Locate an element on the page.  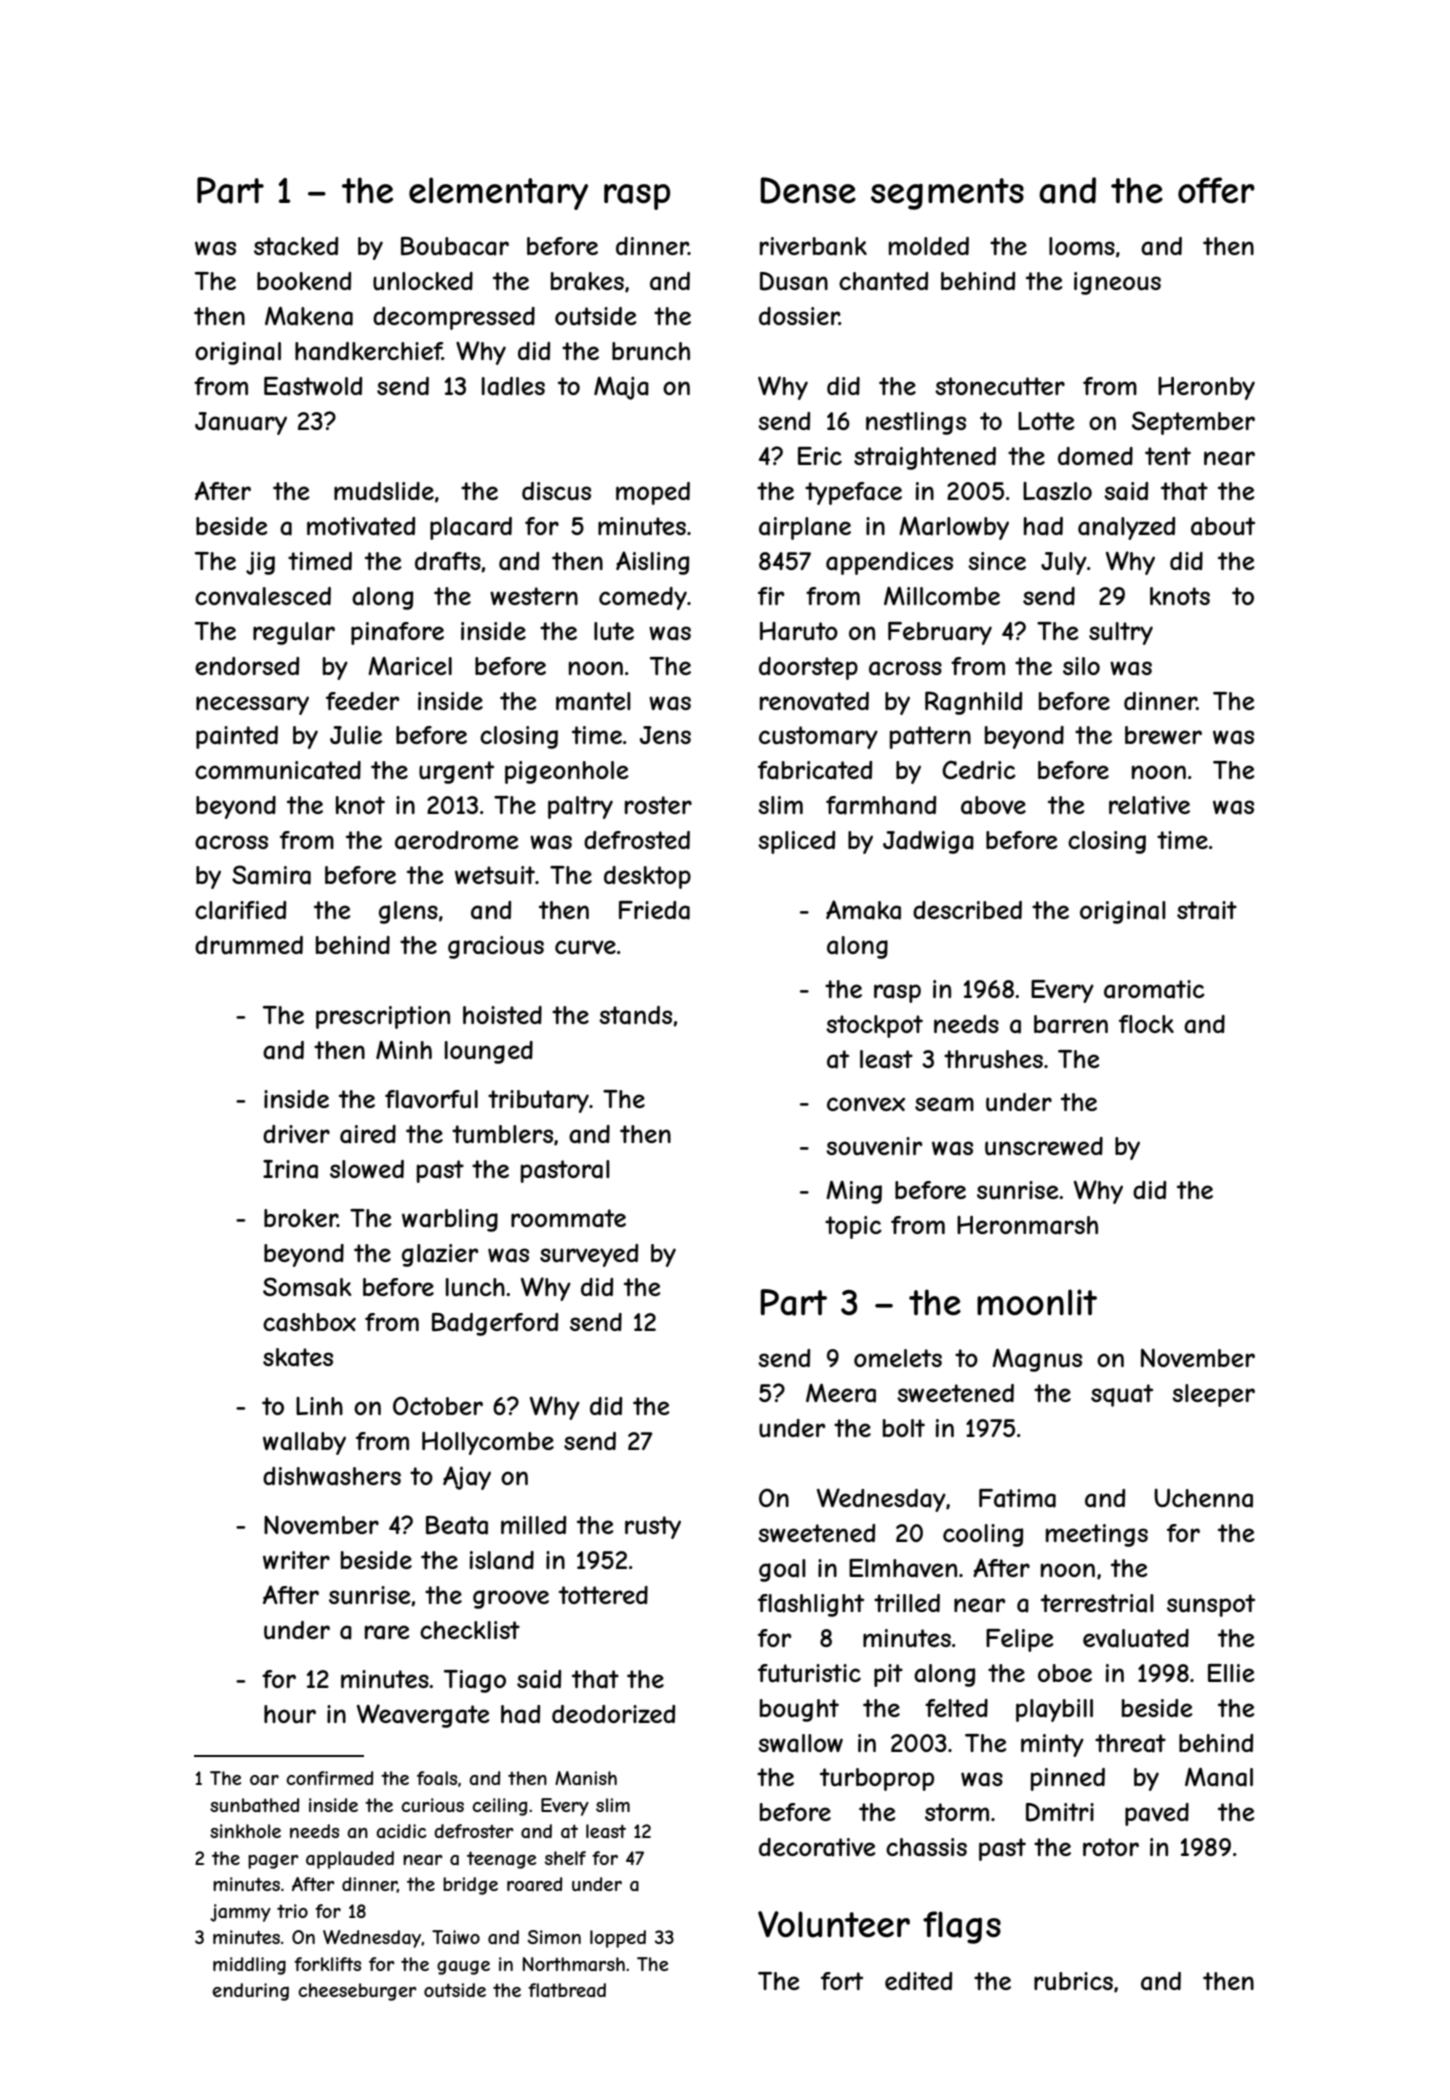
molded is located at coordinates (929, 246).
